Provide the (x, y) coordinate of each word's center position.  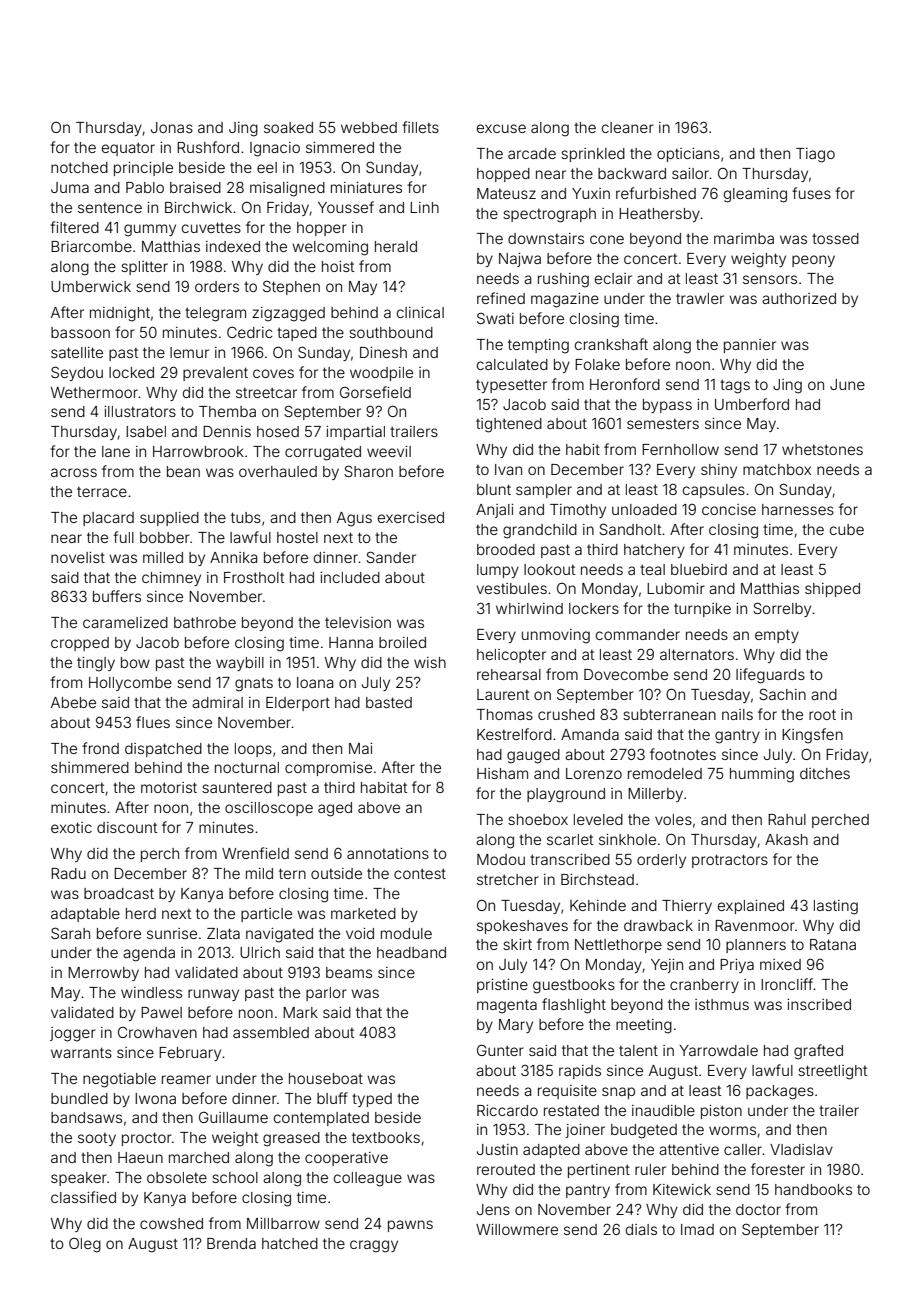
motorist (169, 787)
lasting (836, 907)
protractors (730, 861)
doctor (758, 1209)
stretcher (508, 879)
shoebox (538, 819)
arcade (532, 153)
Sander (391, 557)
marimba (744, 238)
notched (79, 167)
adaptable (85, 915)
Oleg (85, 1245)
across (74, 472)
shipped (832, 590)
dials (641, 1229)
